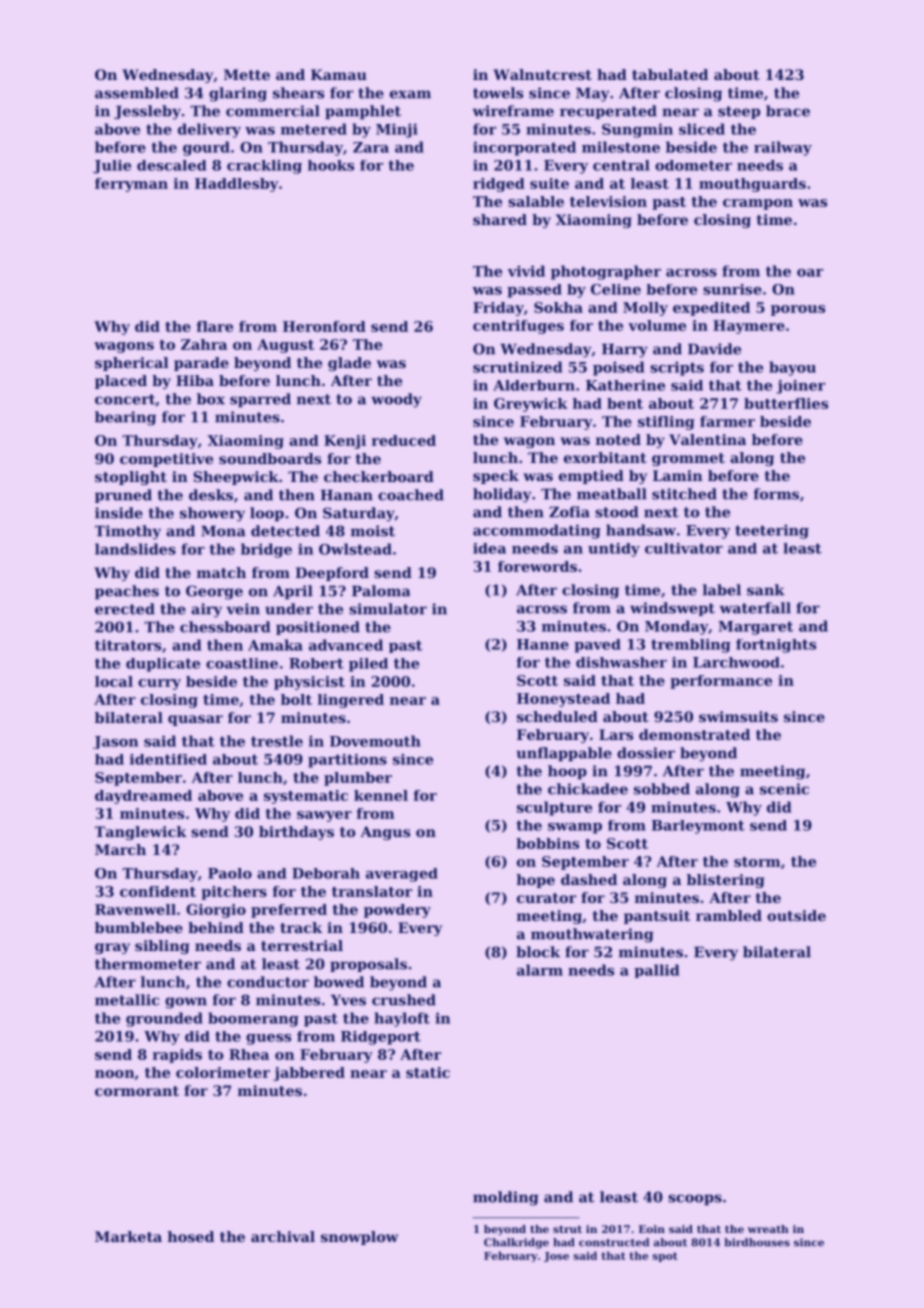  What do you see at coordinates (796, 915) in the document?
I see `outside` at bounding box center [796, 915].
